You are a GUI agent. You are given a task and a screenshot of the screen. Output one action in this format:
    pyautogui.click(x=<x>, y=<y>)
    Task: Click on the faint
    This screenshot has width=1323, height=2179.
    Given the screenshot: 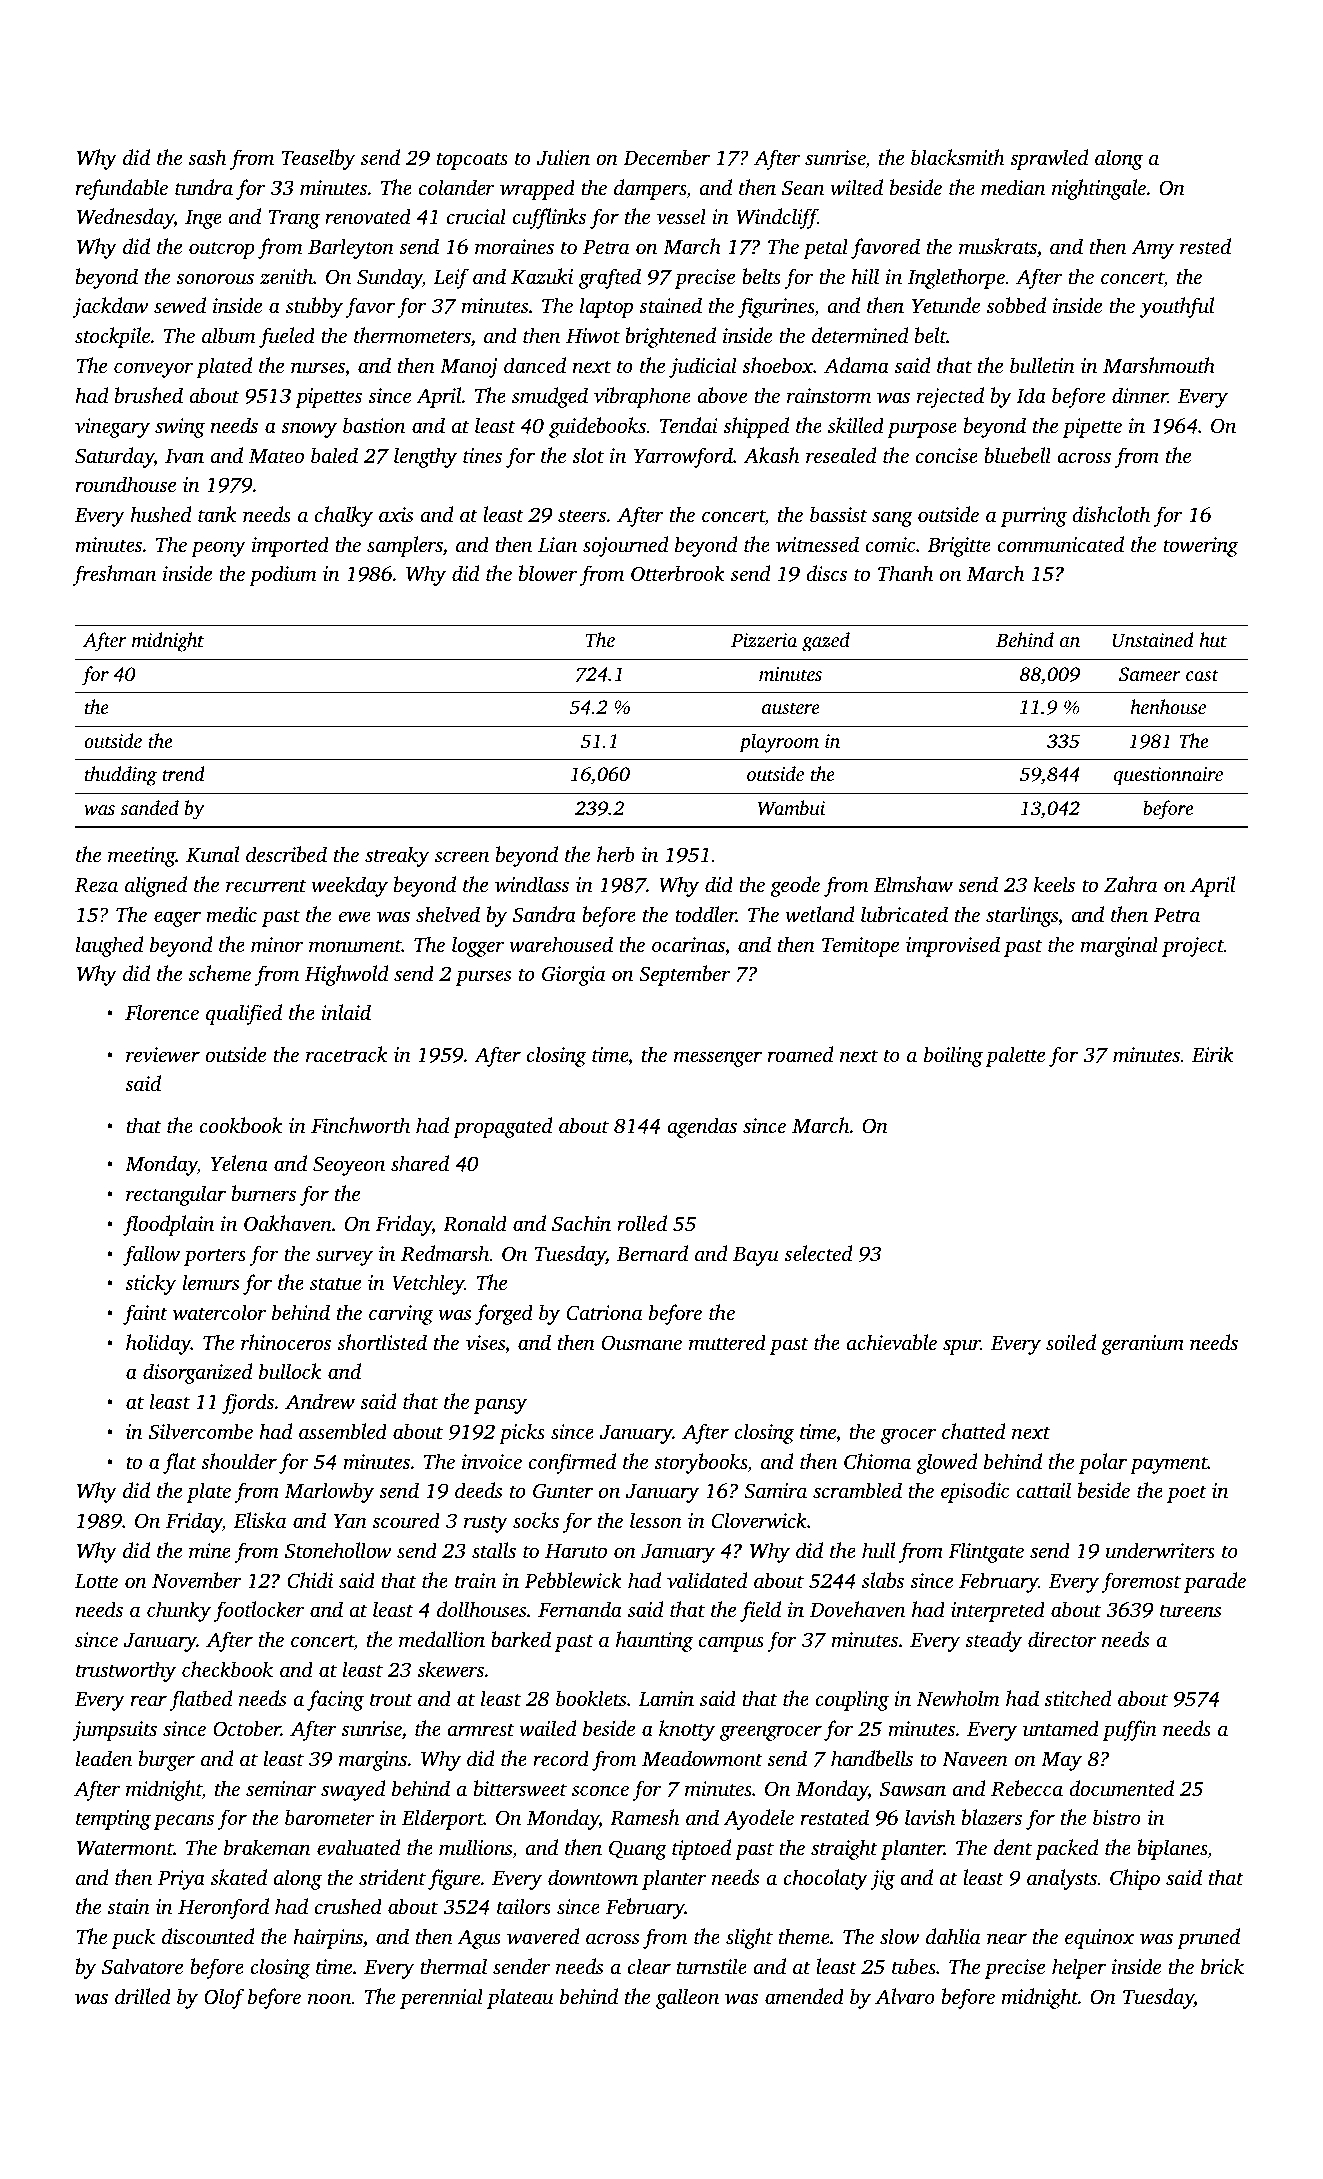 What is the action you would take?
    pyautogui.click(x=145, y=1314)
